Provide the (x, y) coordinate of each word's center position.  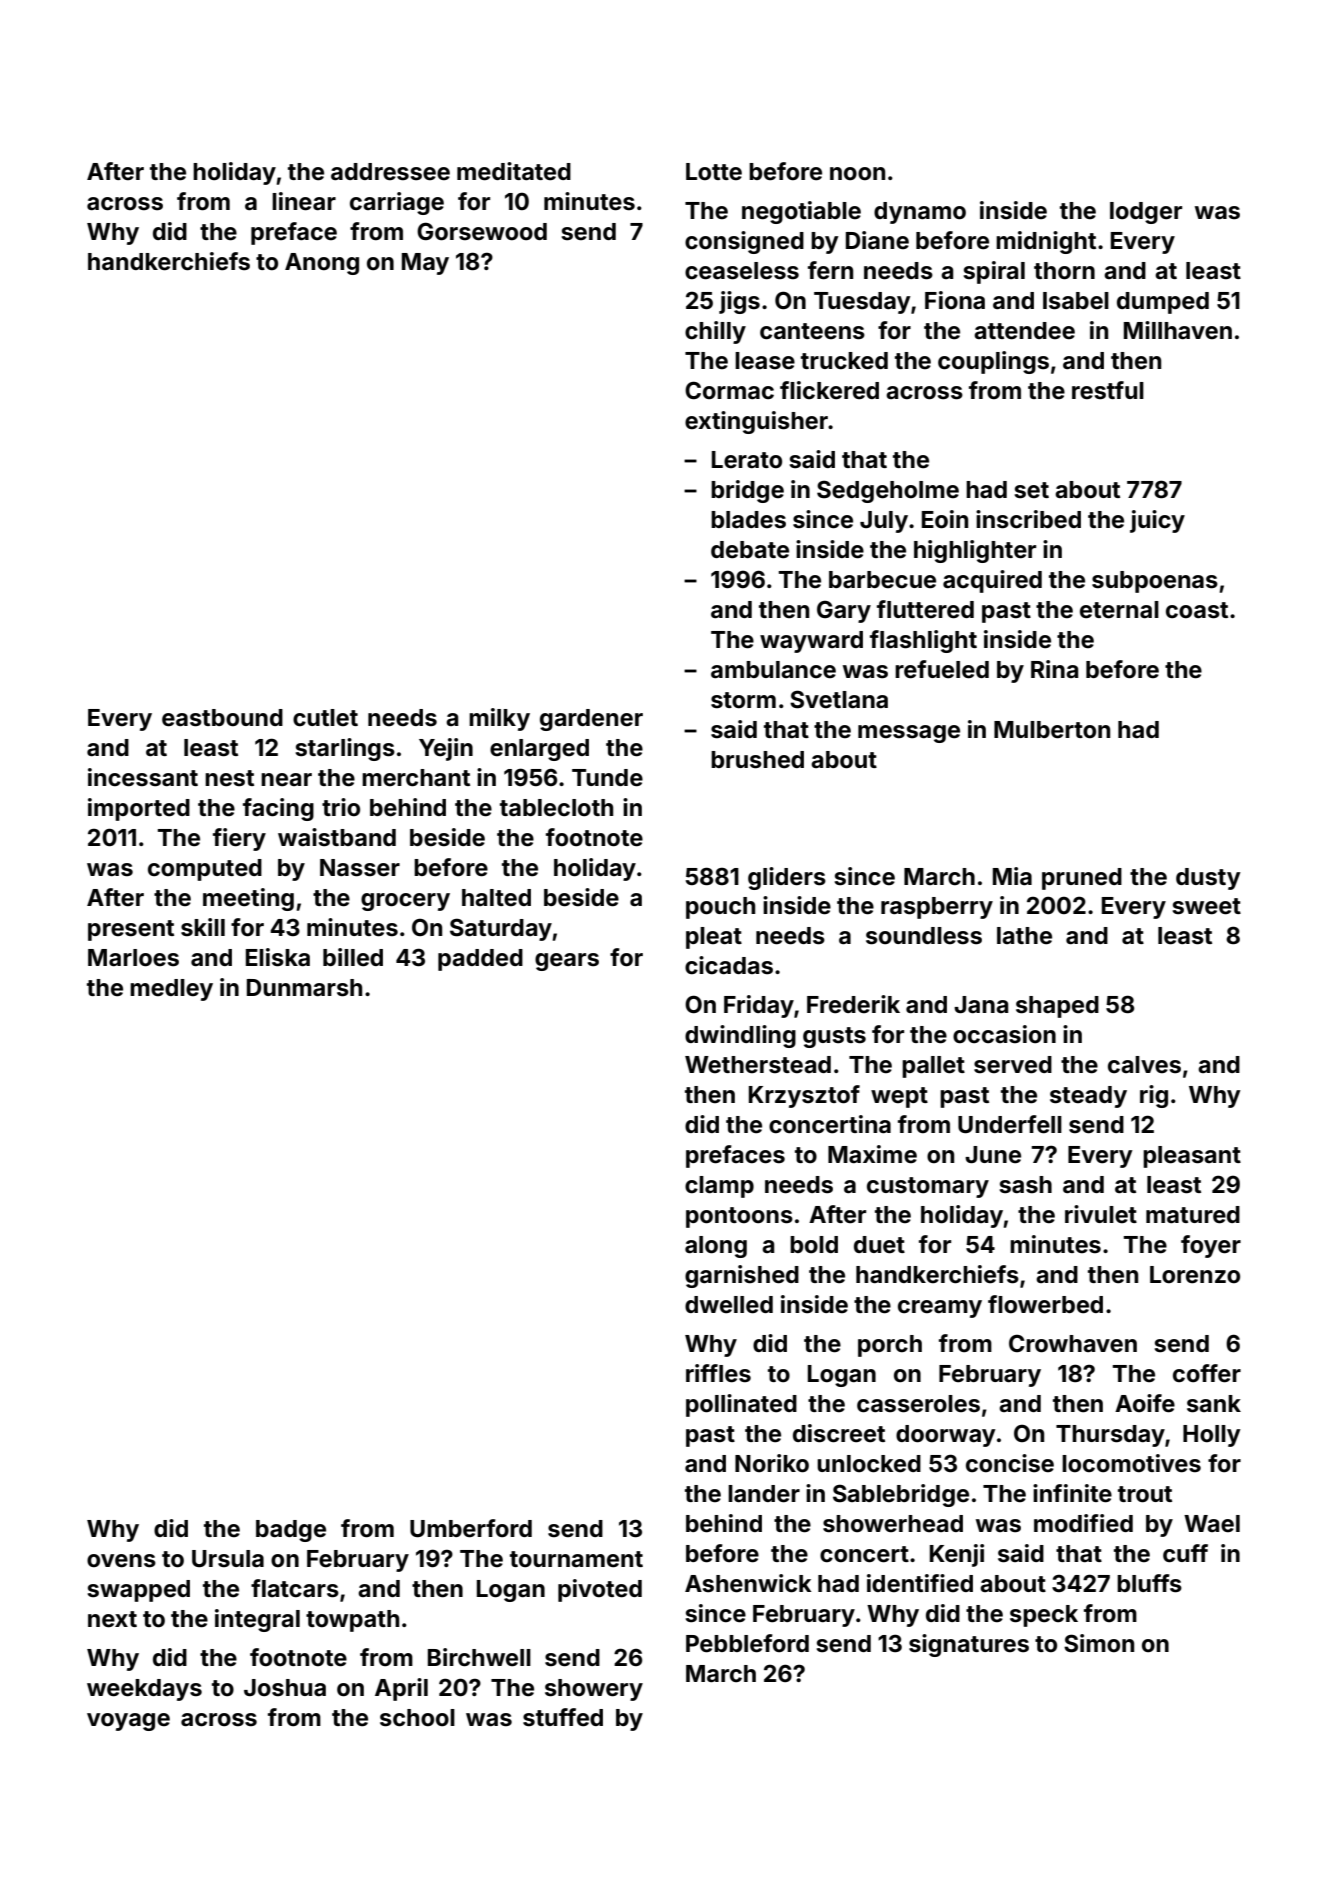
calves (1144, 1065)
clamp (719, 1187)
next (112, 1619)
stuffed (563, 1717)
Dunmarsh (304, 988)
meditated (514, 171)
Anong (322, 264)
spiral (994, 272)
